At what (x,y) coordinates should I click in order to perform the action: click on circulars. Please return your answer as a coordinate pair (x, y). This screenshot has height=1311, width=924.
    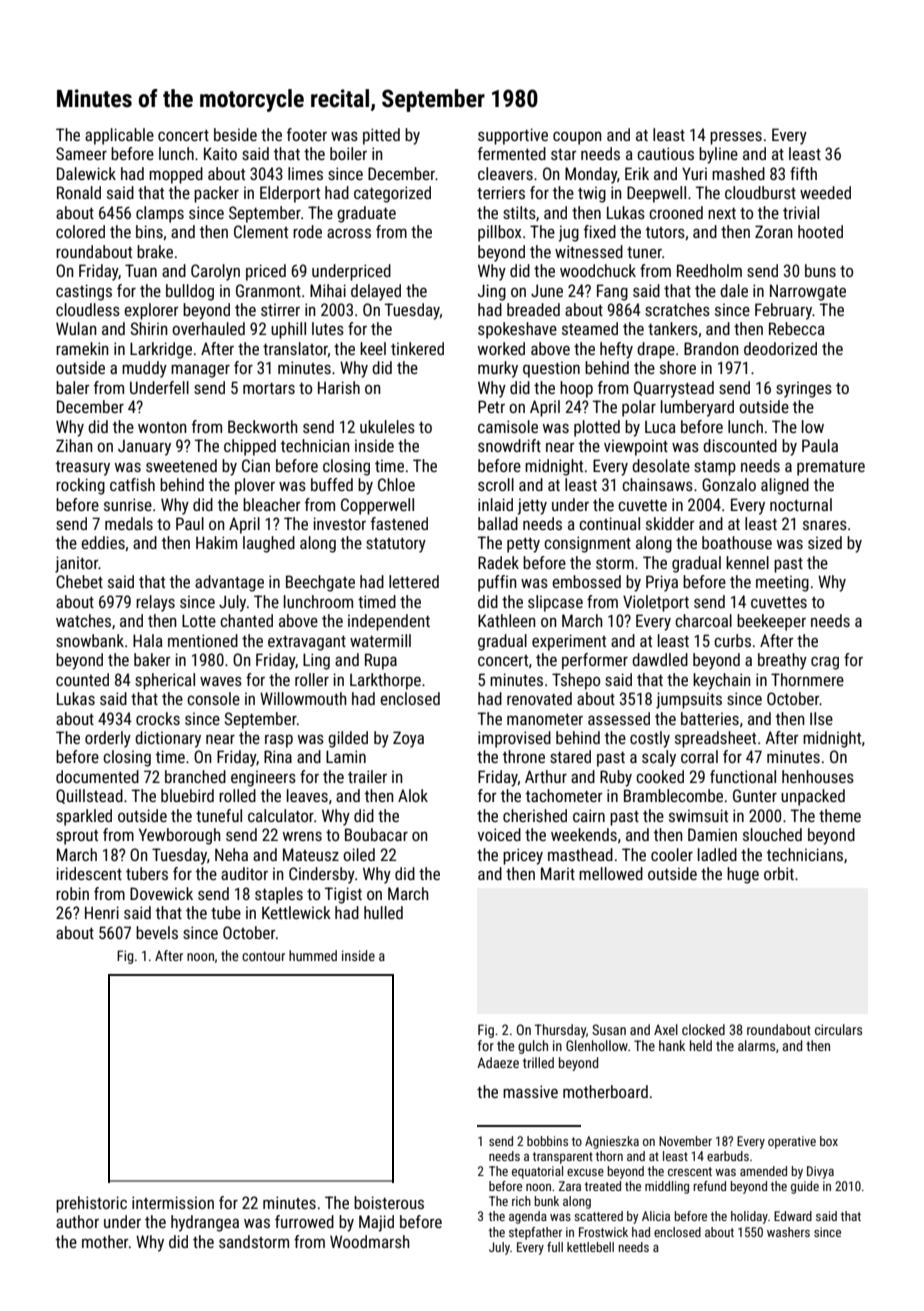
    Looking at the image, I should click on (838, 1029).
